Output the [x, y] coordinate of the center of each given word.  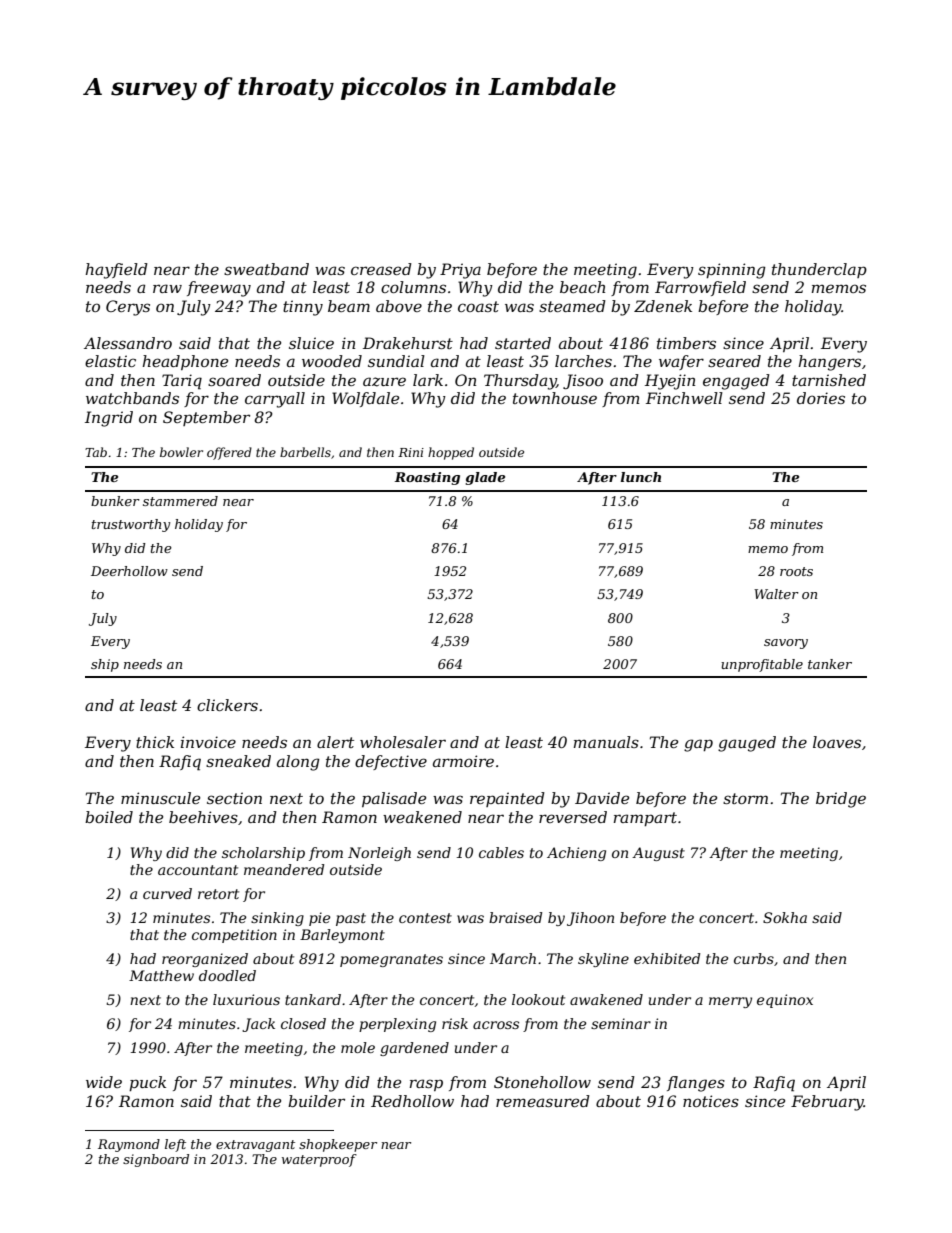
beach [582, 287]
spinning [732, 271]
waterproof [319, 1160]
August [658, 854]
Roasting [427, 478]
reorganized [205, 960]
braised [515, 917]
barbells [305, 452]
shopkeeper [338, 1145]
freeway [219, 289]
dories [821, 398]
